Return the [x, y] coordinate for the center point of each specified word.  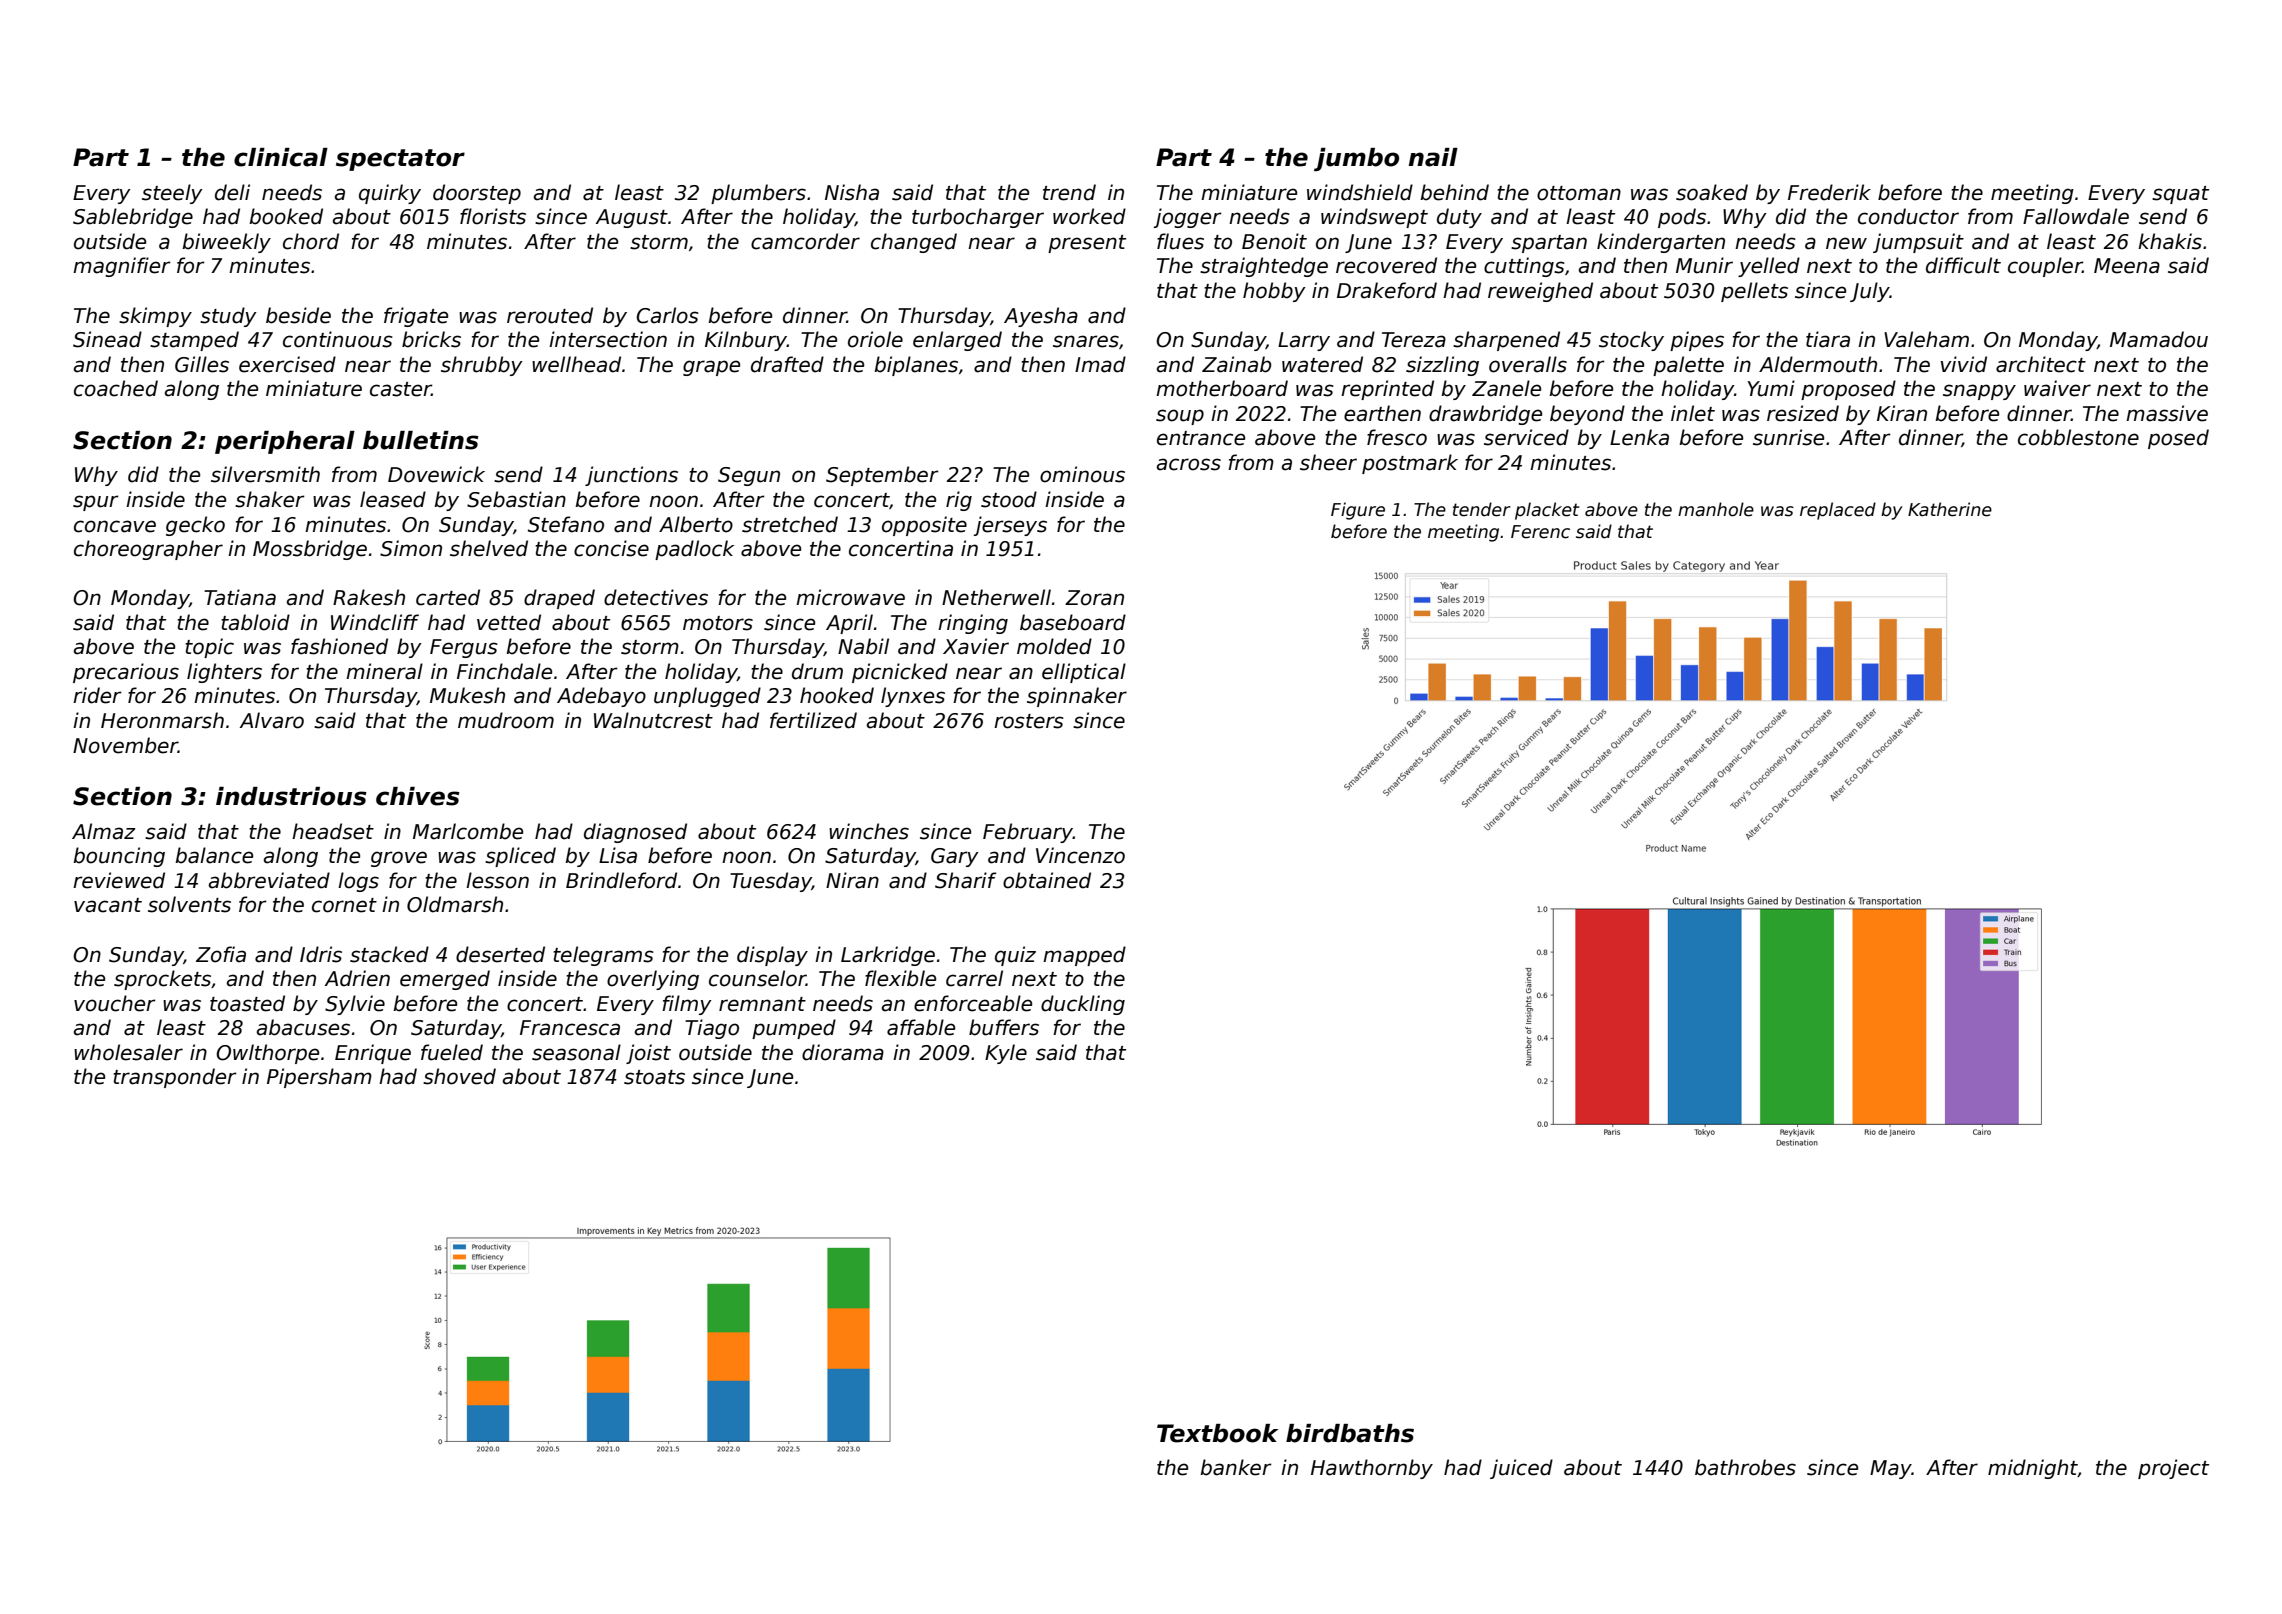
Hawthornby [1372, 1469]
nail [1433, 157]
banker [1236, 1467]
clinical [281, 157]
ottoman [1579, 193]
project [2173, 1469]
